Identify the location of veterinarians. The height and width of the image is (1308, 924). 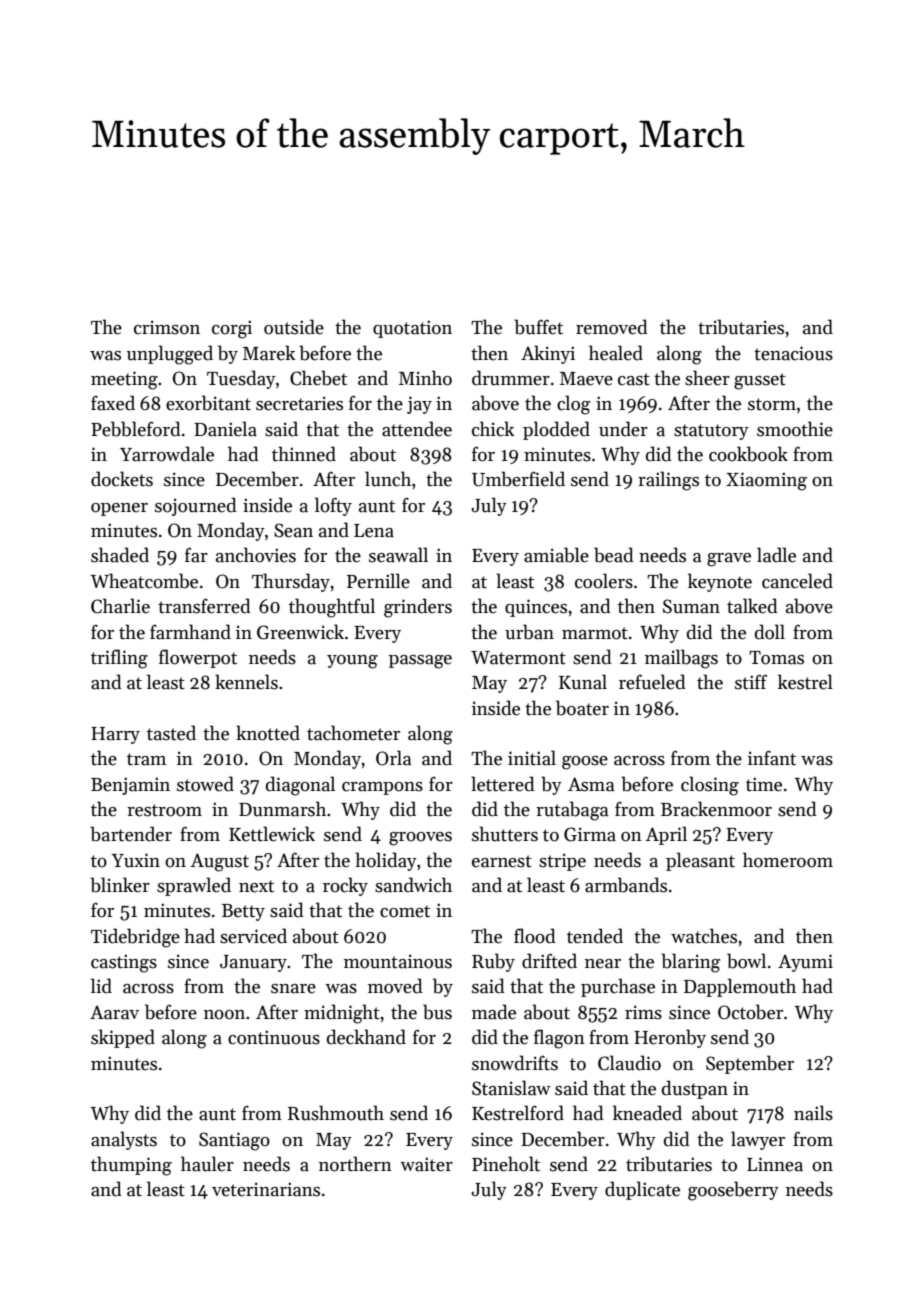
(266, 1189).
